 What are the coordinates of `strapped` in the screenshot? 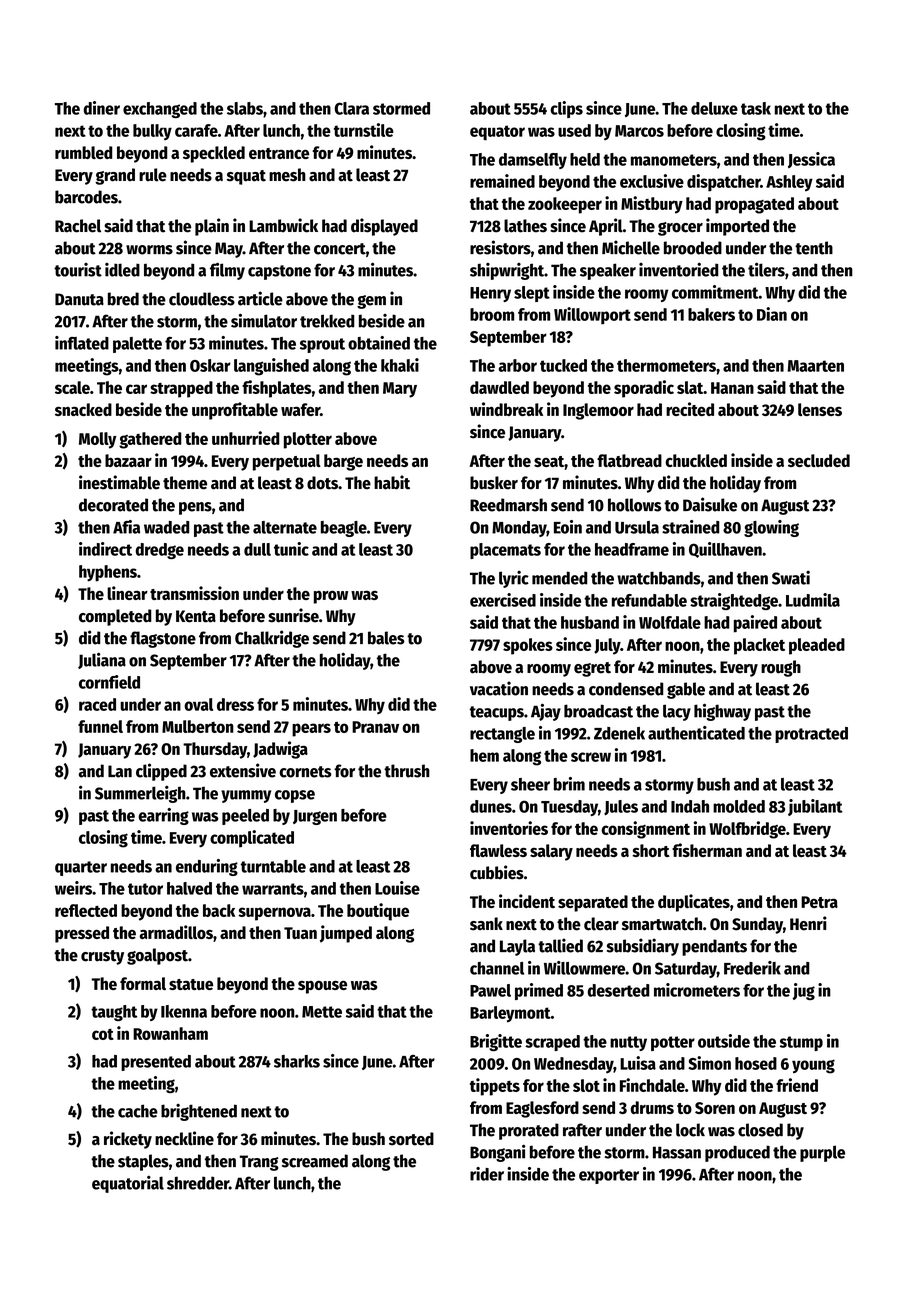 It's located at (181, 389).
